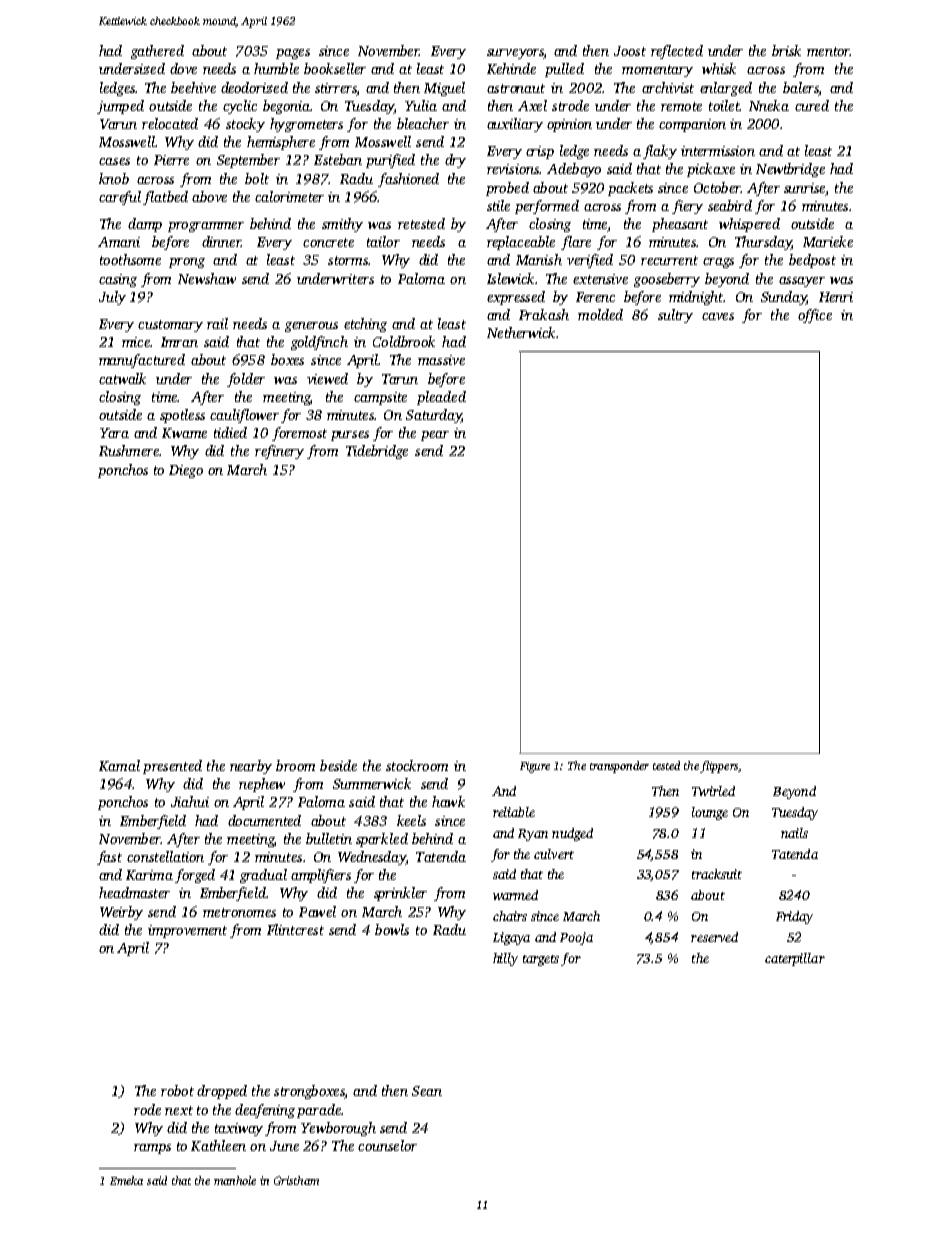 This document has width=952, height=1233. I want to click on Kamal, so click(119, 765).
